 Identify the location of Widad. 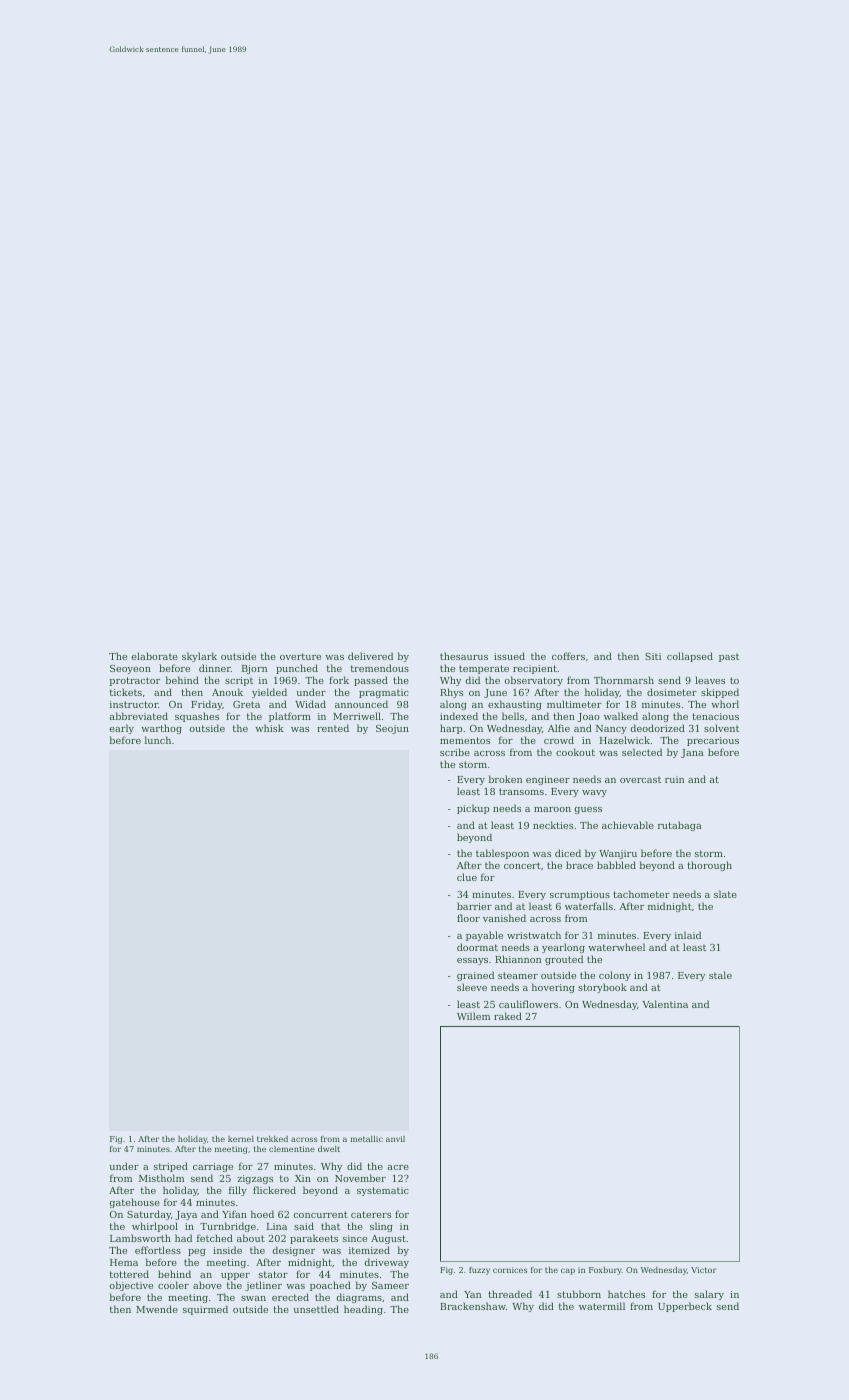
(310, 704).
